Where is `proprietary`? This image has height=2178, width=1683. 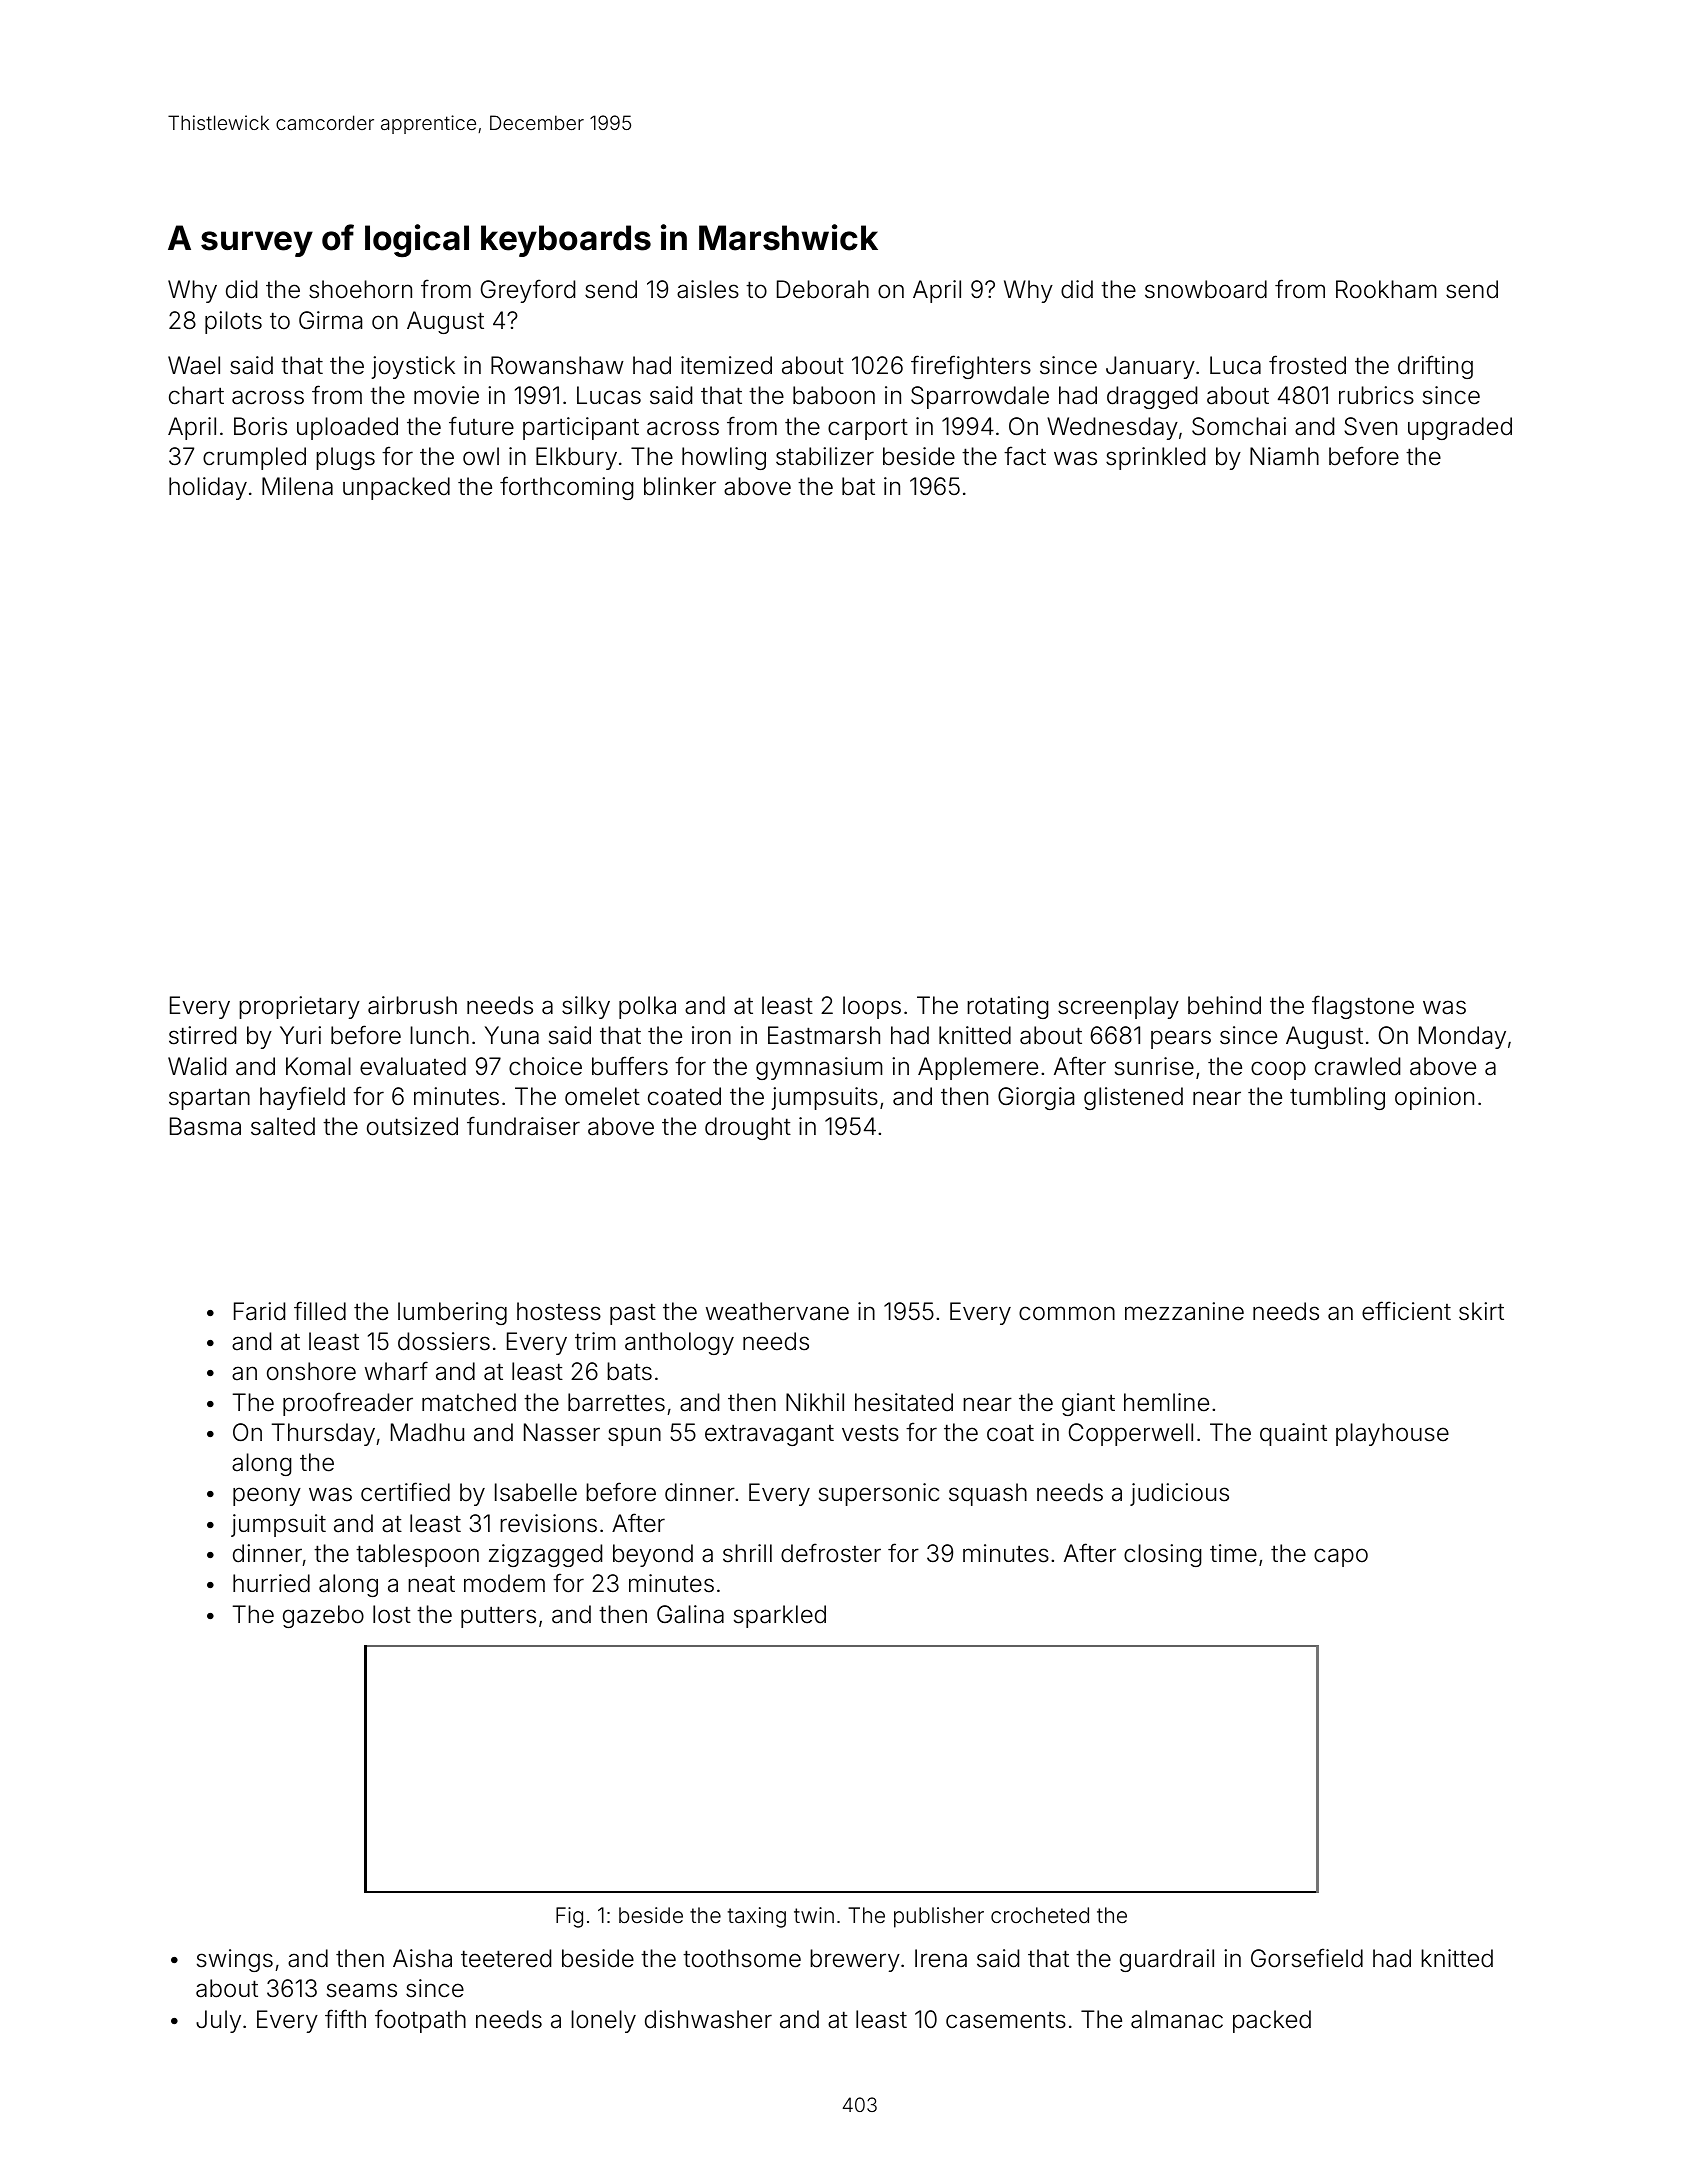 proprietary is located at coordinates (299, 1007).
